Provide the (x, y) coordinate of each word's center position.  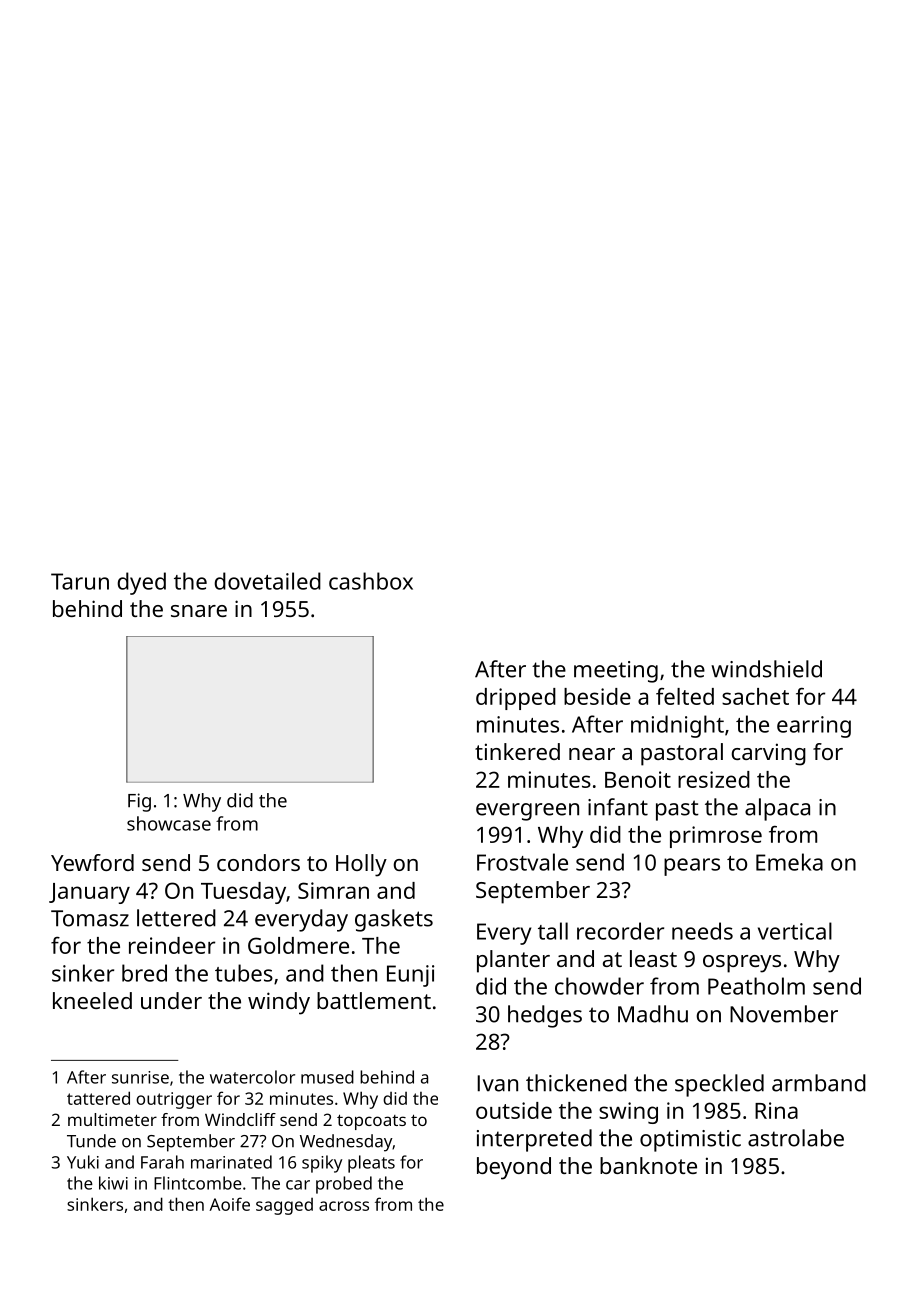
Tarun (80, 581)
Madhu (653, 1014)
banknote (648, 1165)
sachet (755, 696)
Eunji (410, 976)
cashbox (371, 581)
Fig (139, 802)
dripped (516, 699)
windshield (766, 669)
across (344, 1206)
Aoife (229, 1204)
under (171, 1000)
